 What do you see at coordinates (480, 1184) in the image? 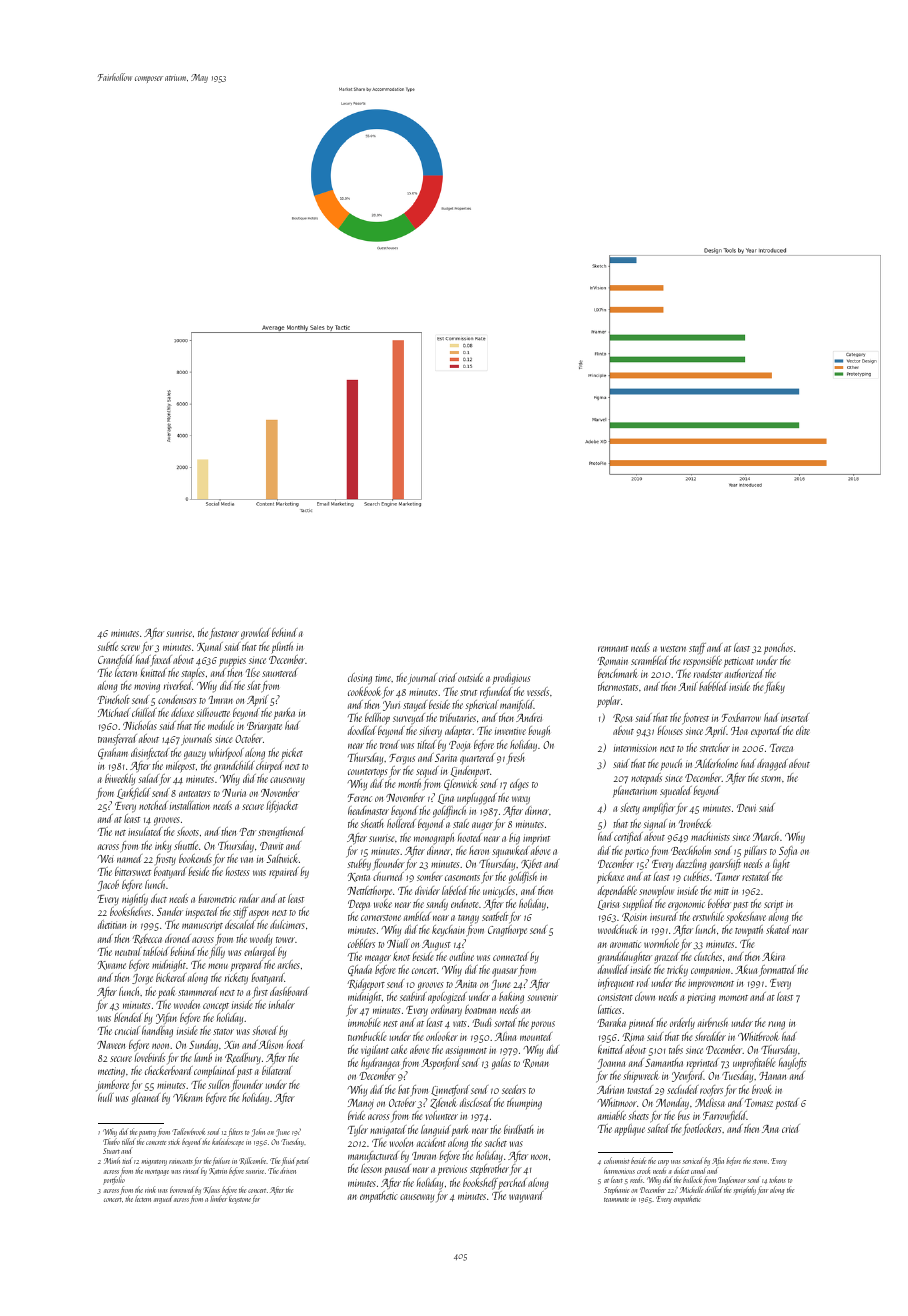
I see `bookshelf` at bounding box center [480, 1184].
